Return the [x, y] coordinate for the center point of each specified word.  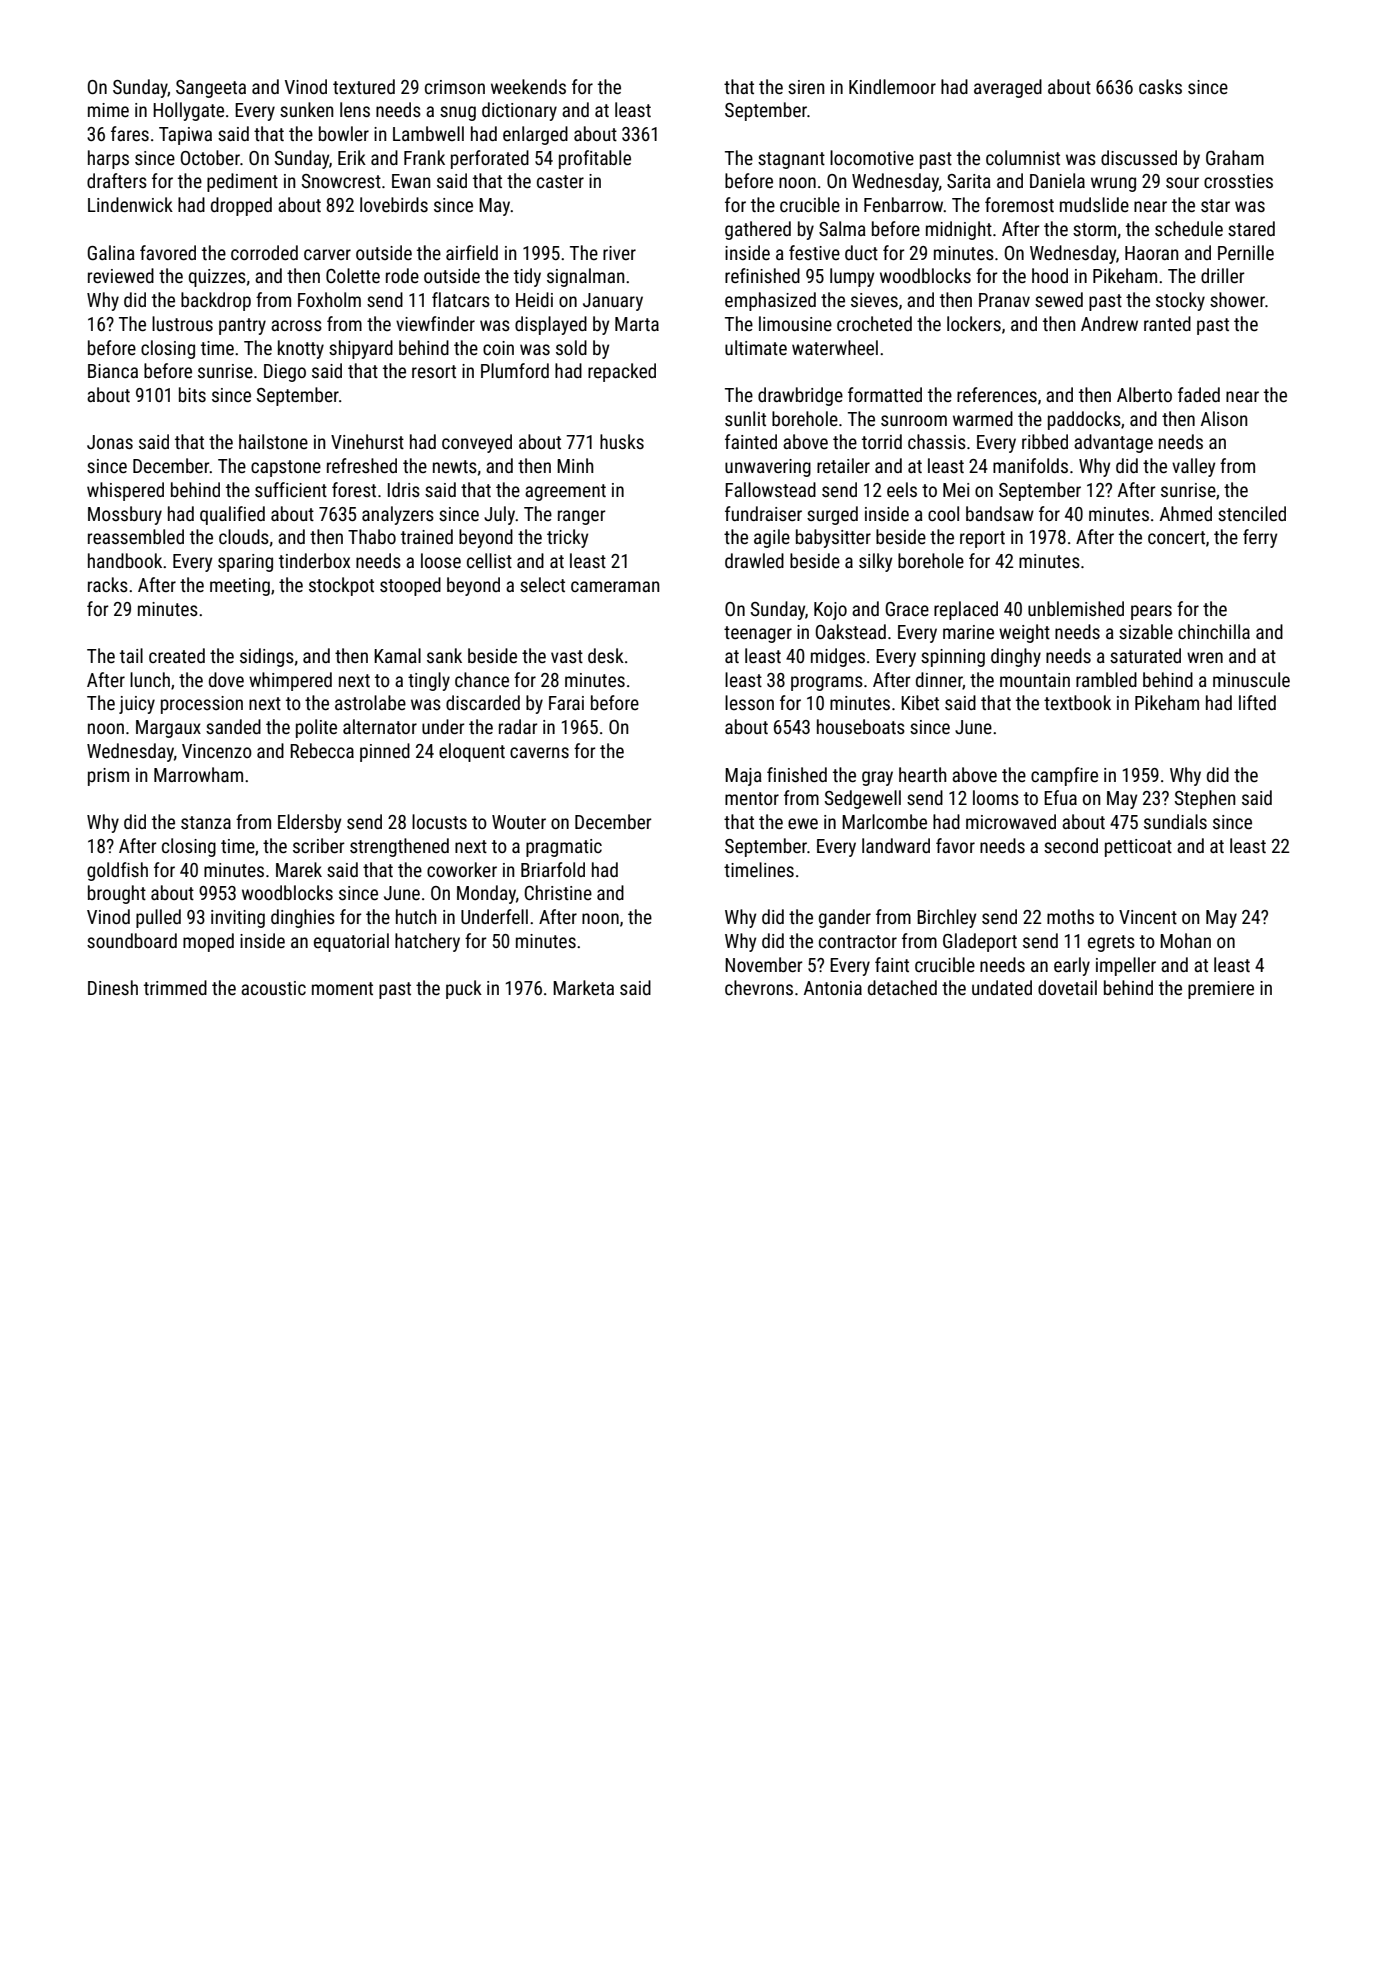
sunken [307, 109]
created [177, 655]
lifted [1257, 702]
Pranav [1004, 300]
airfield [472, 252]
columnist [1023, 157]
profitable [595, 159]
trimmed [175, 987]
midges [838, 657]
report [982, 539]
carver [327, 254]
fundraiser [763, 513]
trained [427, 536]
